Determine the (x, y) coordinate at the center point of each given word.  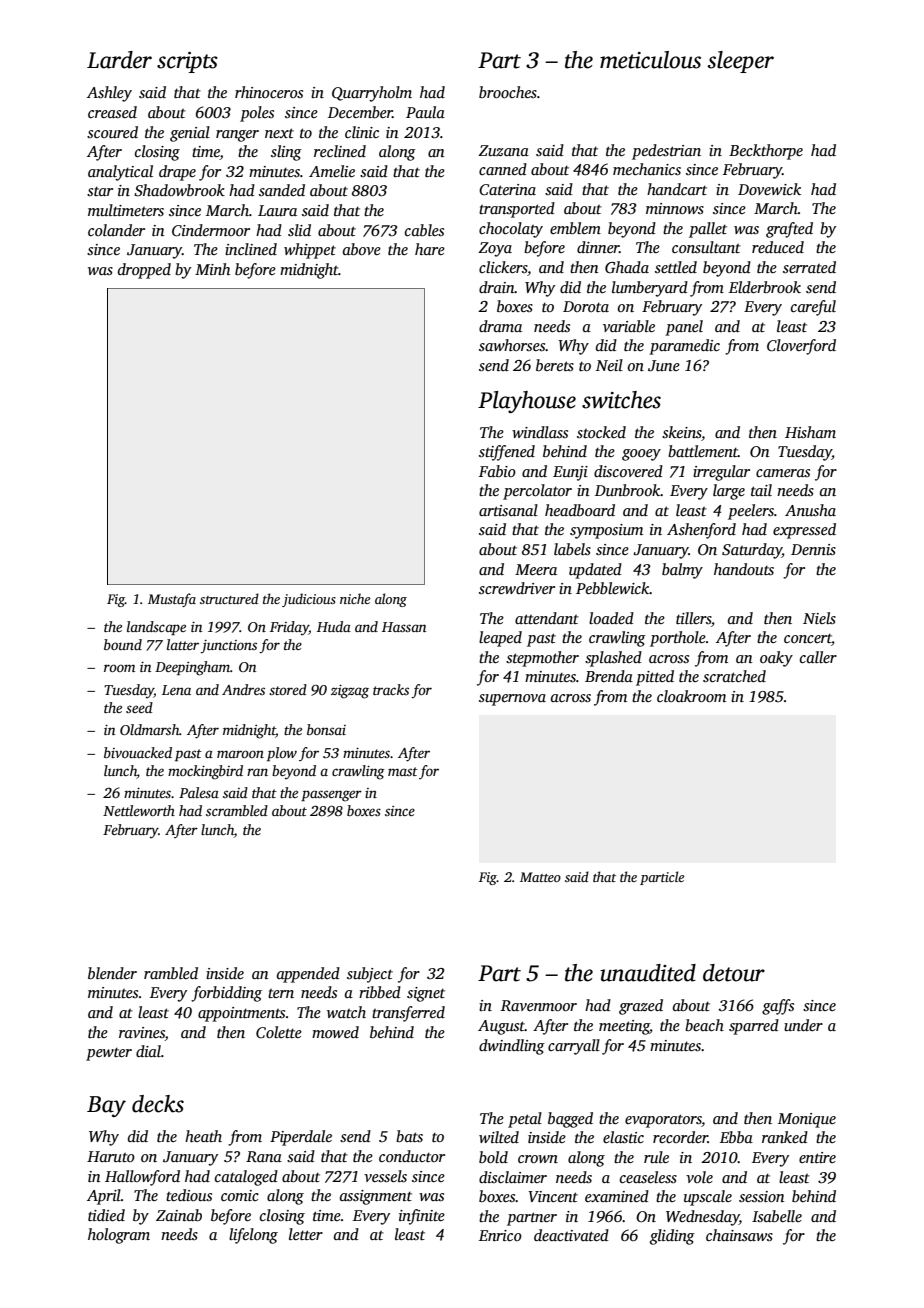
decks (158, 1104)
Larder (119, 60)
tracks (391, 689)
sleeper (741, 62)
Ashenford (701, 531)
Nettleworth (139, 810)
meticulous (650, 60)
